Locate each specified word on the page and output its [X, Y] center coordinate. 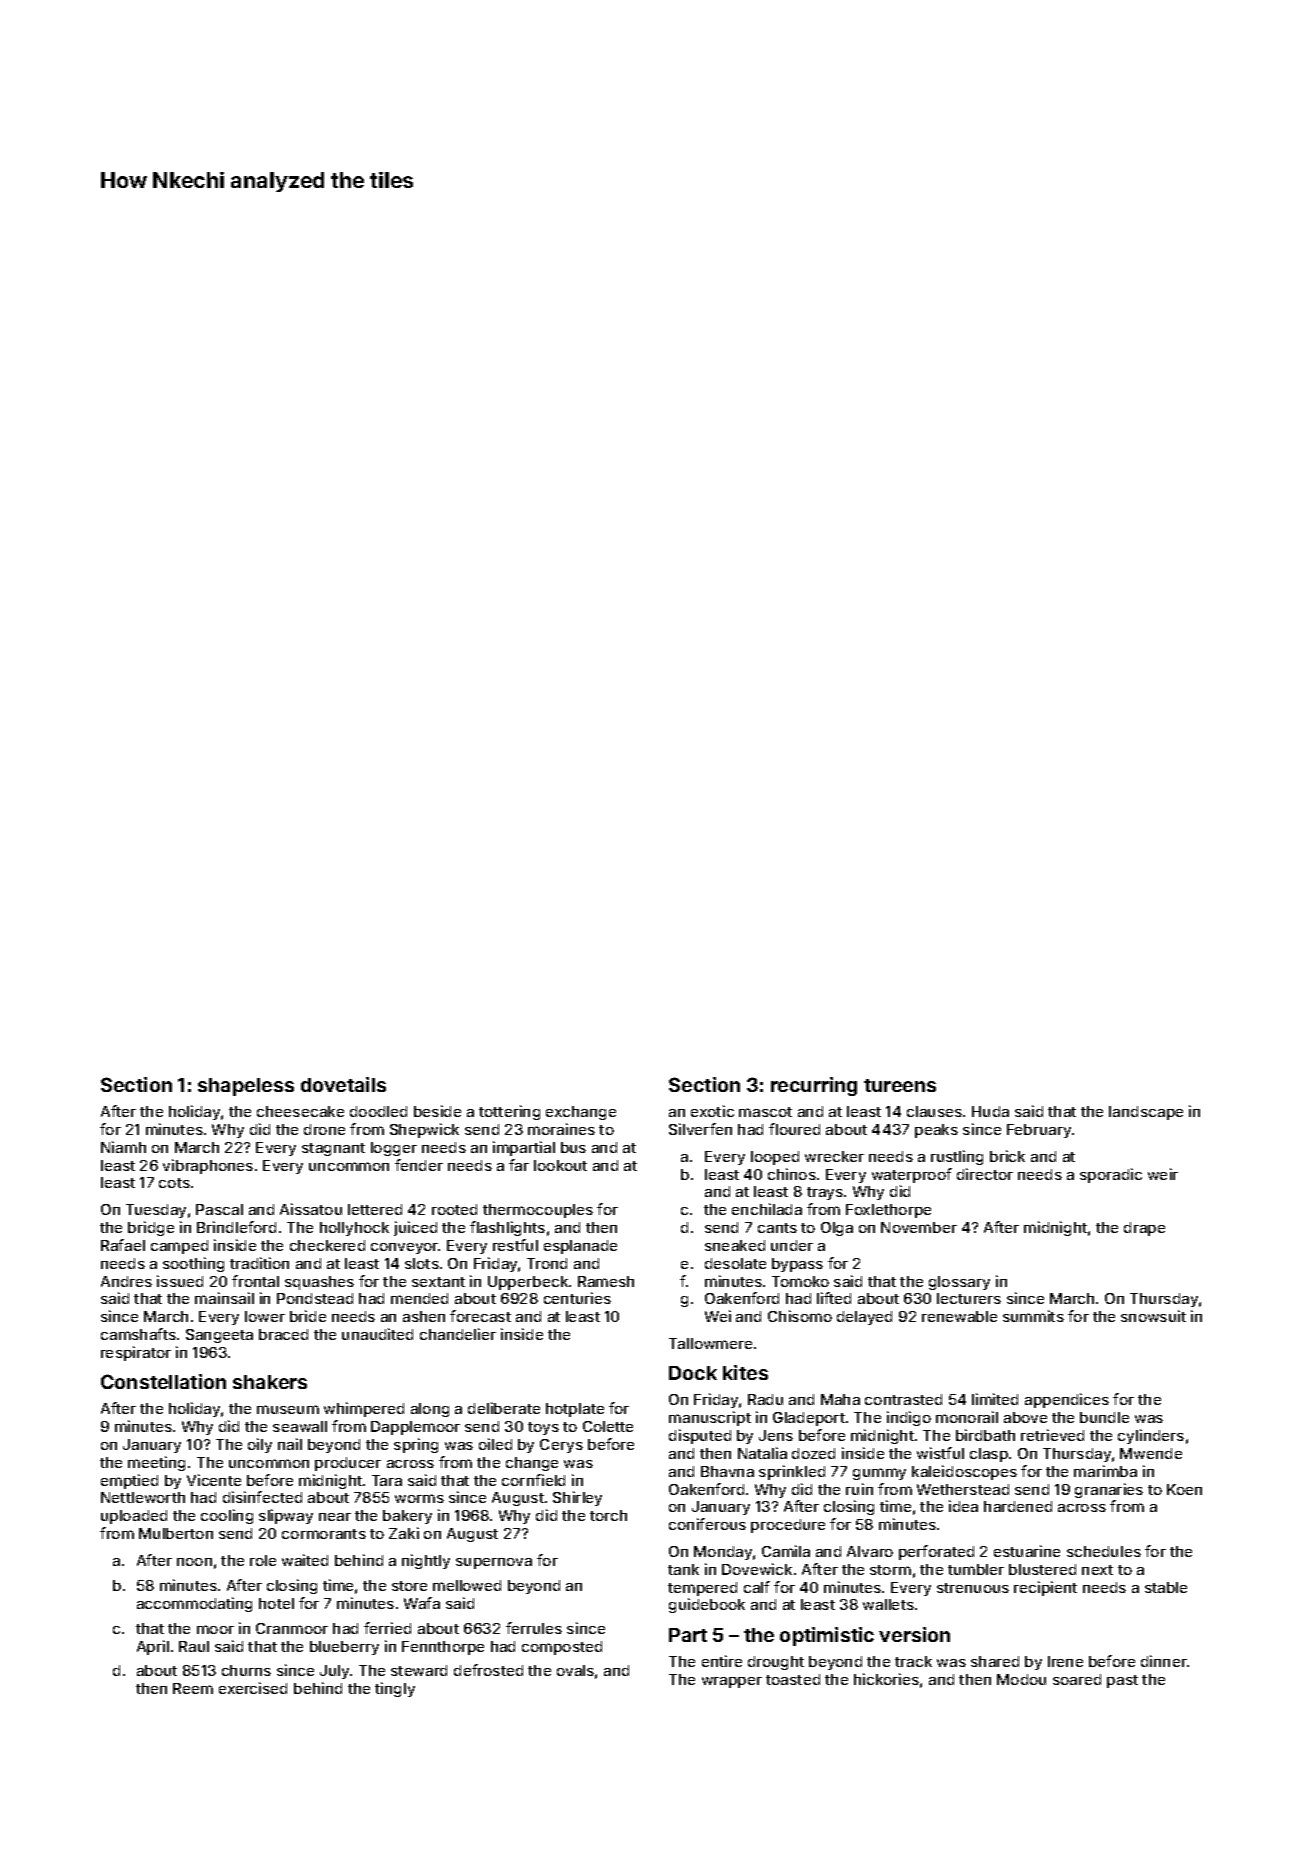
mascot [765, 1112]
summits [1033, 1316]
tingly [395, 1689]
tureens [900, 1085]
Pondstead [315, 1298]
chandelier [458, 1334]
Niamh [123, 1147]
